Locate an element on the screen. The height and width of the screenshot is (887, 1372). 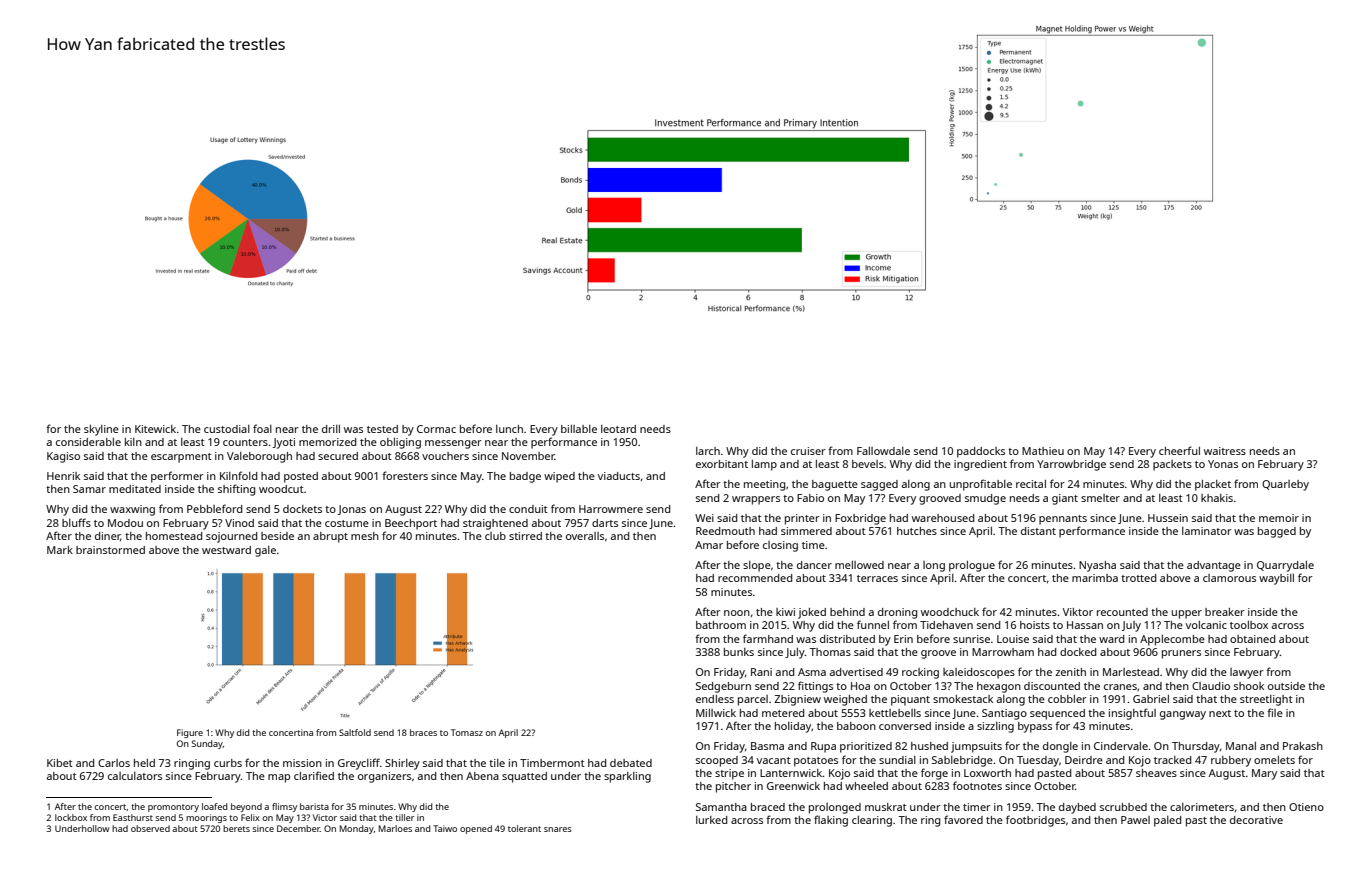
packets is located at coordinates (1172, 465).
